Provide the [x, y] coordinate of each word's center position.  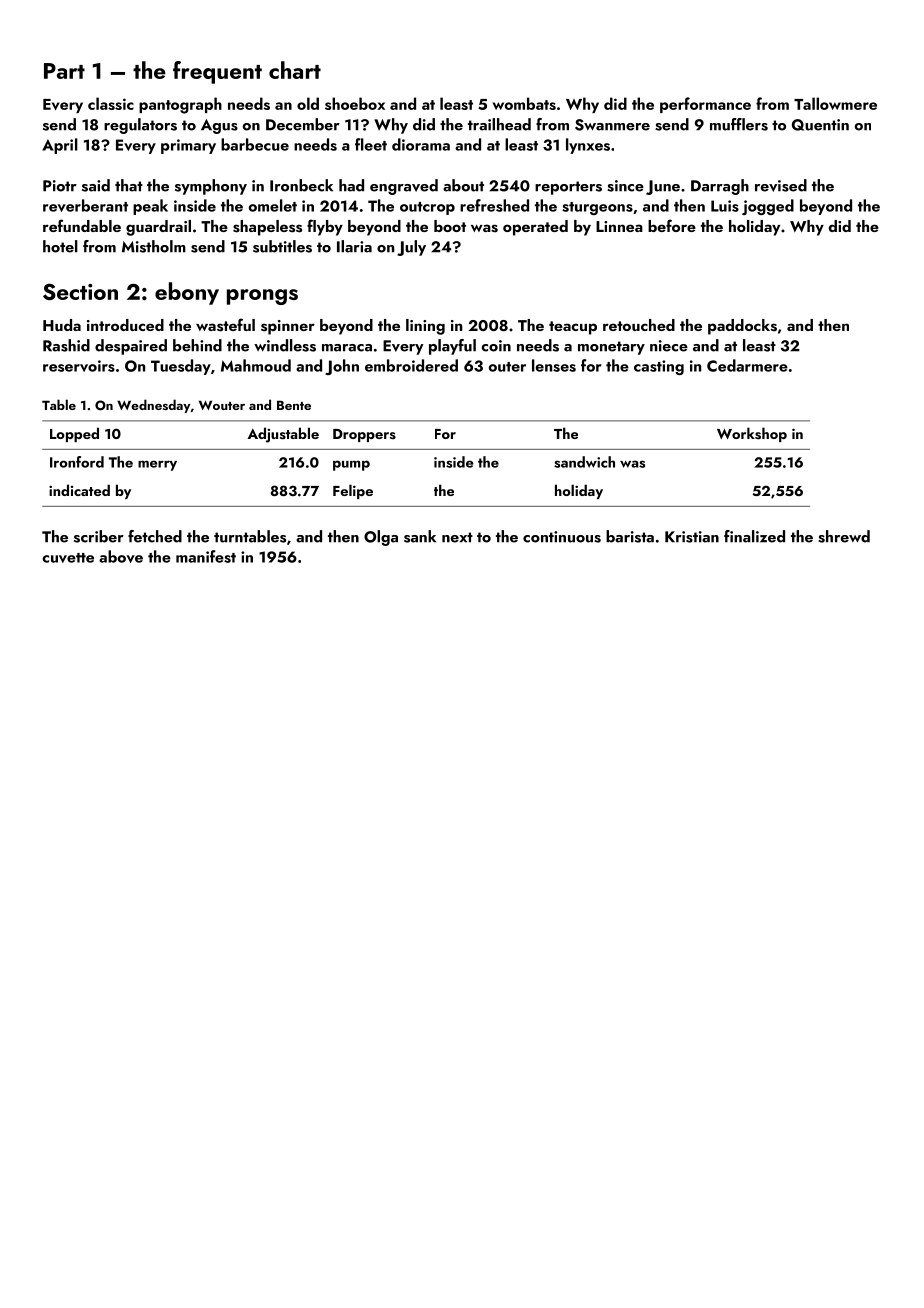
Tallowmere [835, 103]
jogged [768, 207]
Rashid [66, 345]
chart [295, 70]
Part [64, 71]
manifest [206, 556]
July [411, 248]
